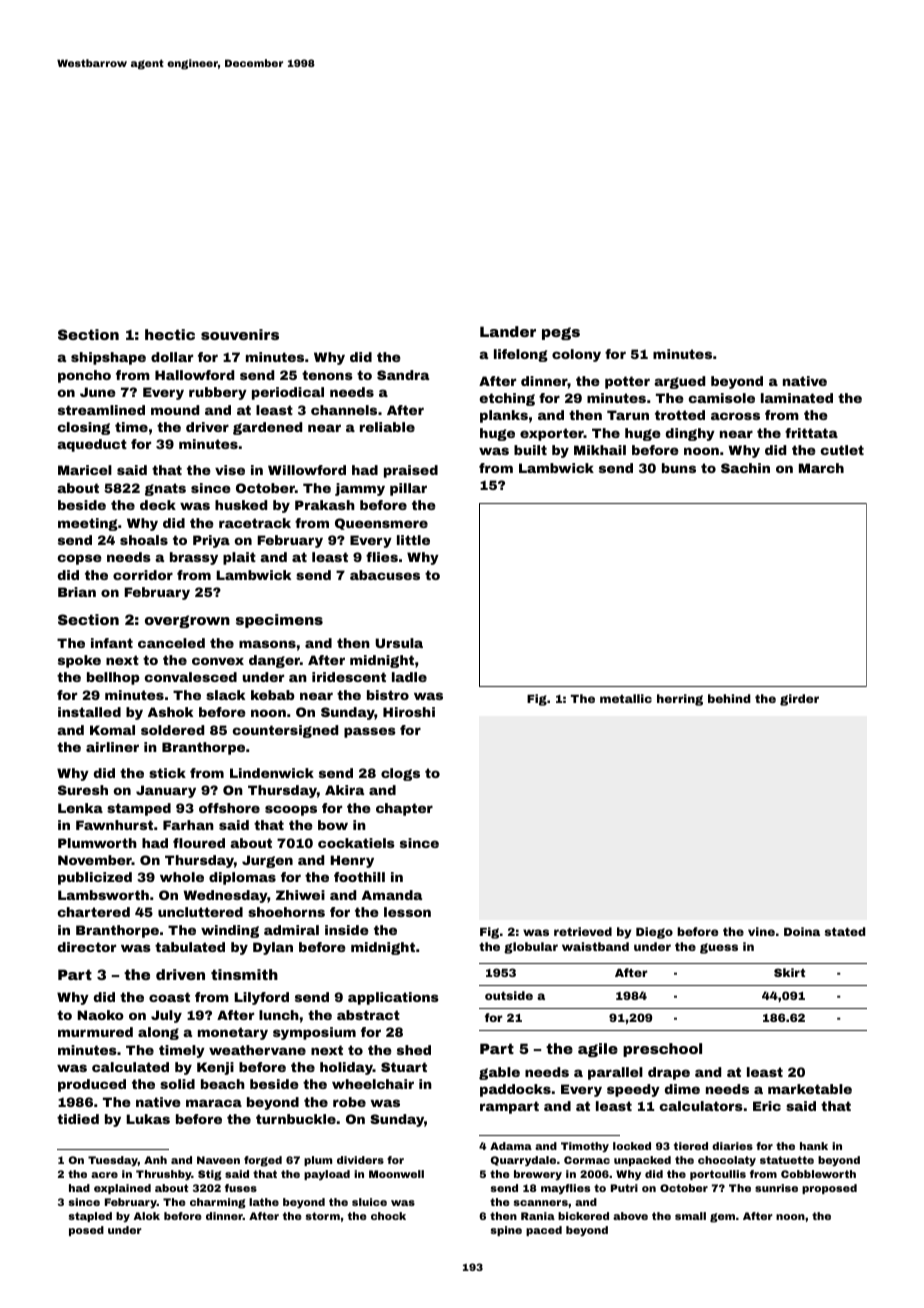  Describe the element at coordinates (92, 1085) in the page. I see `produced` at that location.
